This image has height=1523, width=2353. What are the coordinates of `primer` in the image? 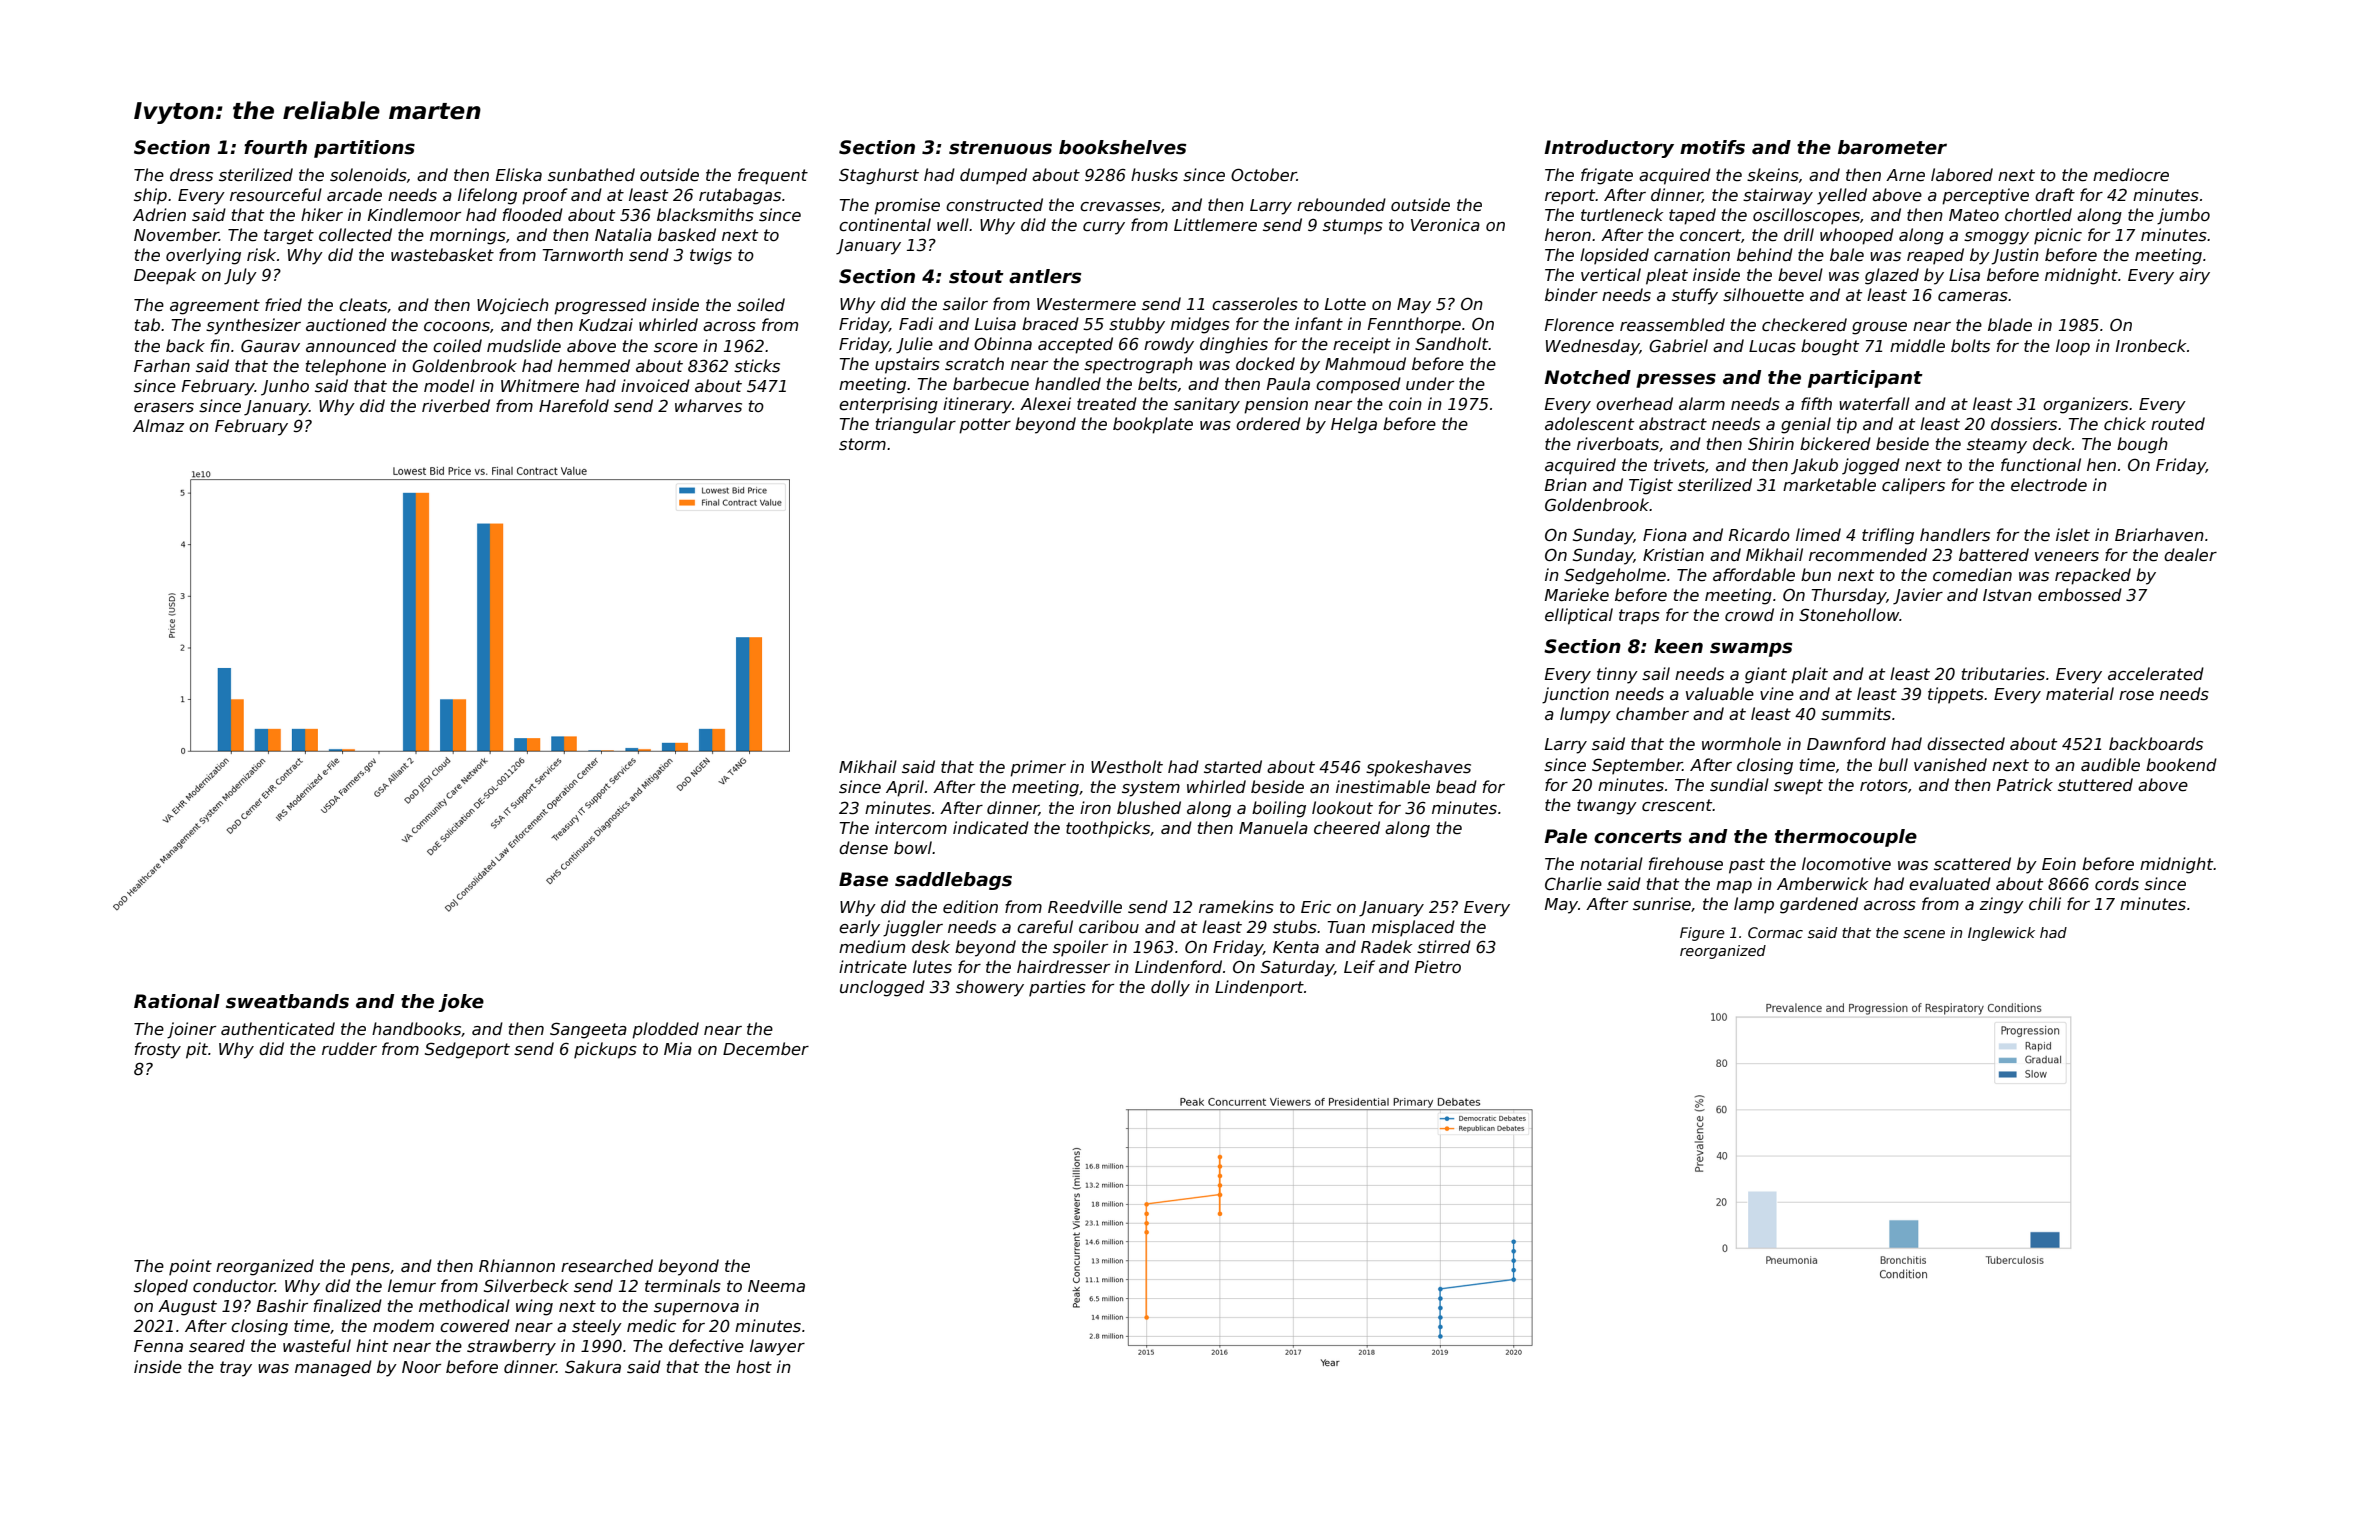 It's located at (1038, 768).
